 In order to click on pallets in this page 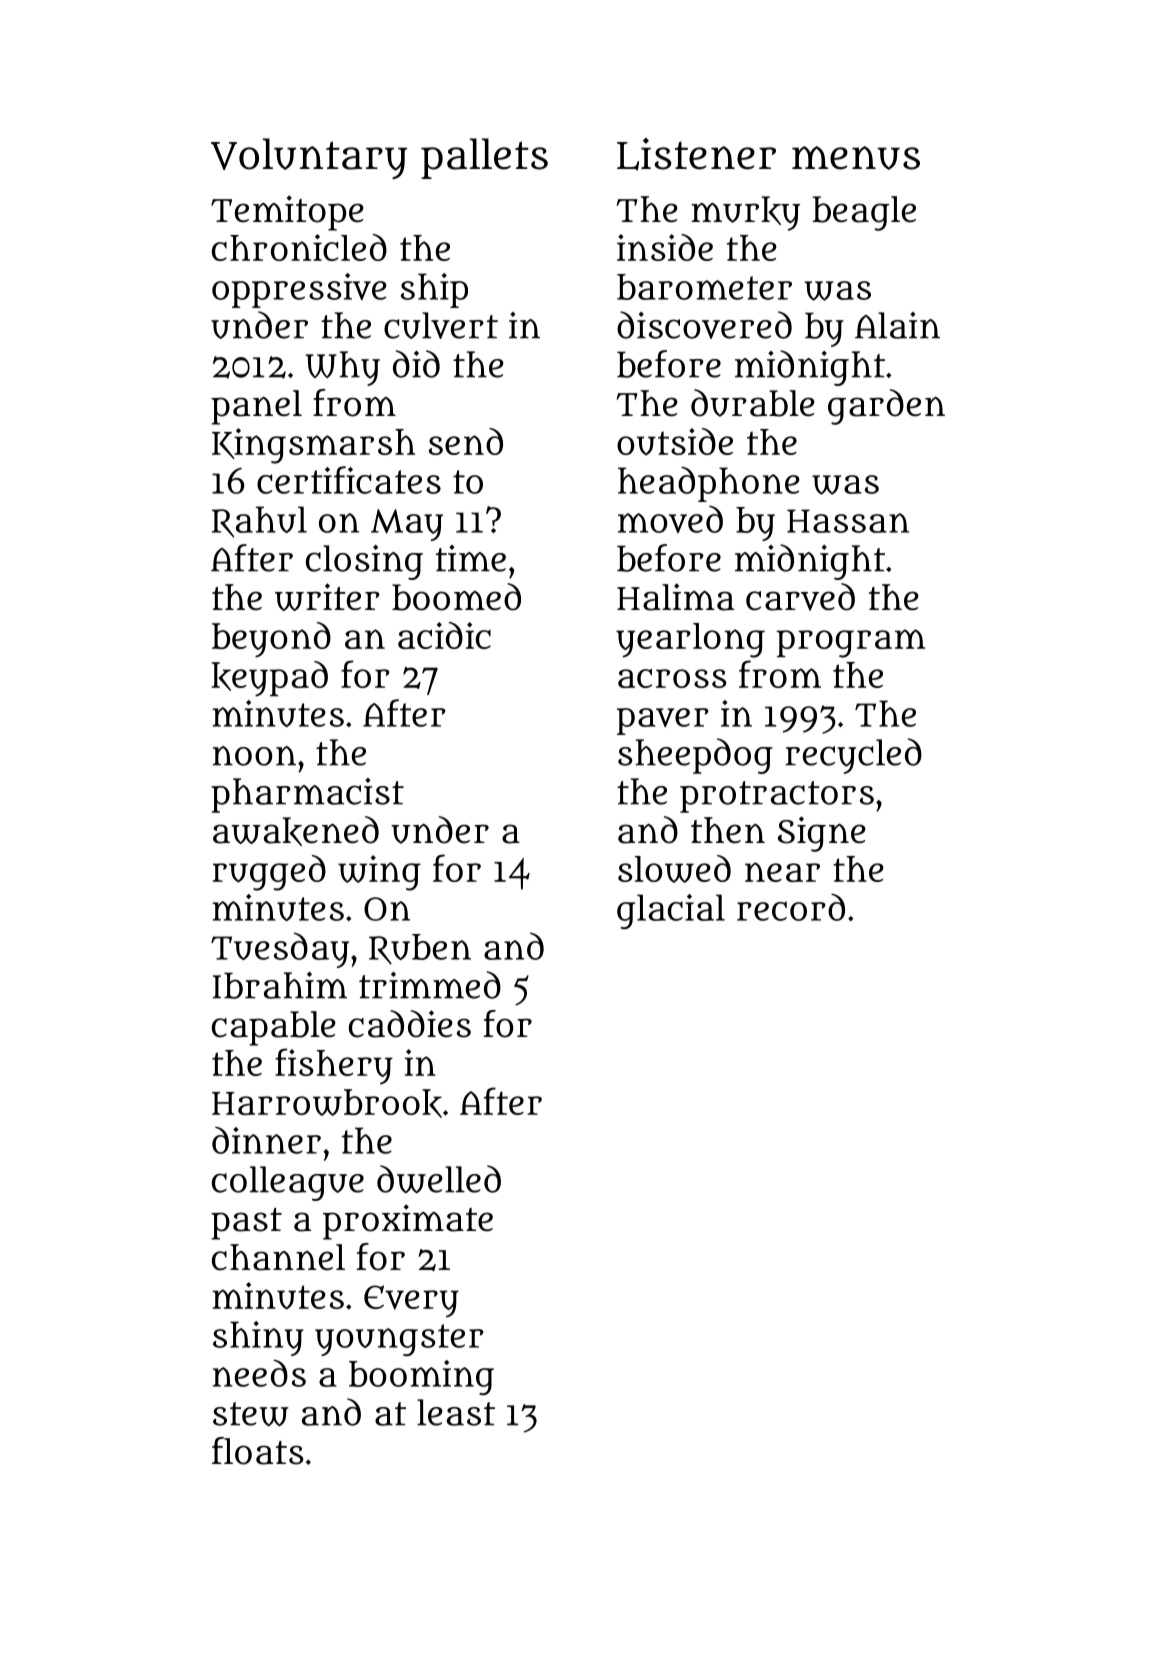, I will do `click(484, 158)`.
